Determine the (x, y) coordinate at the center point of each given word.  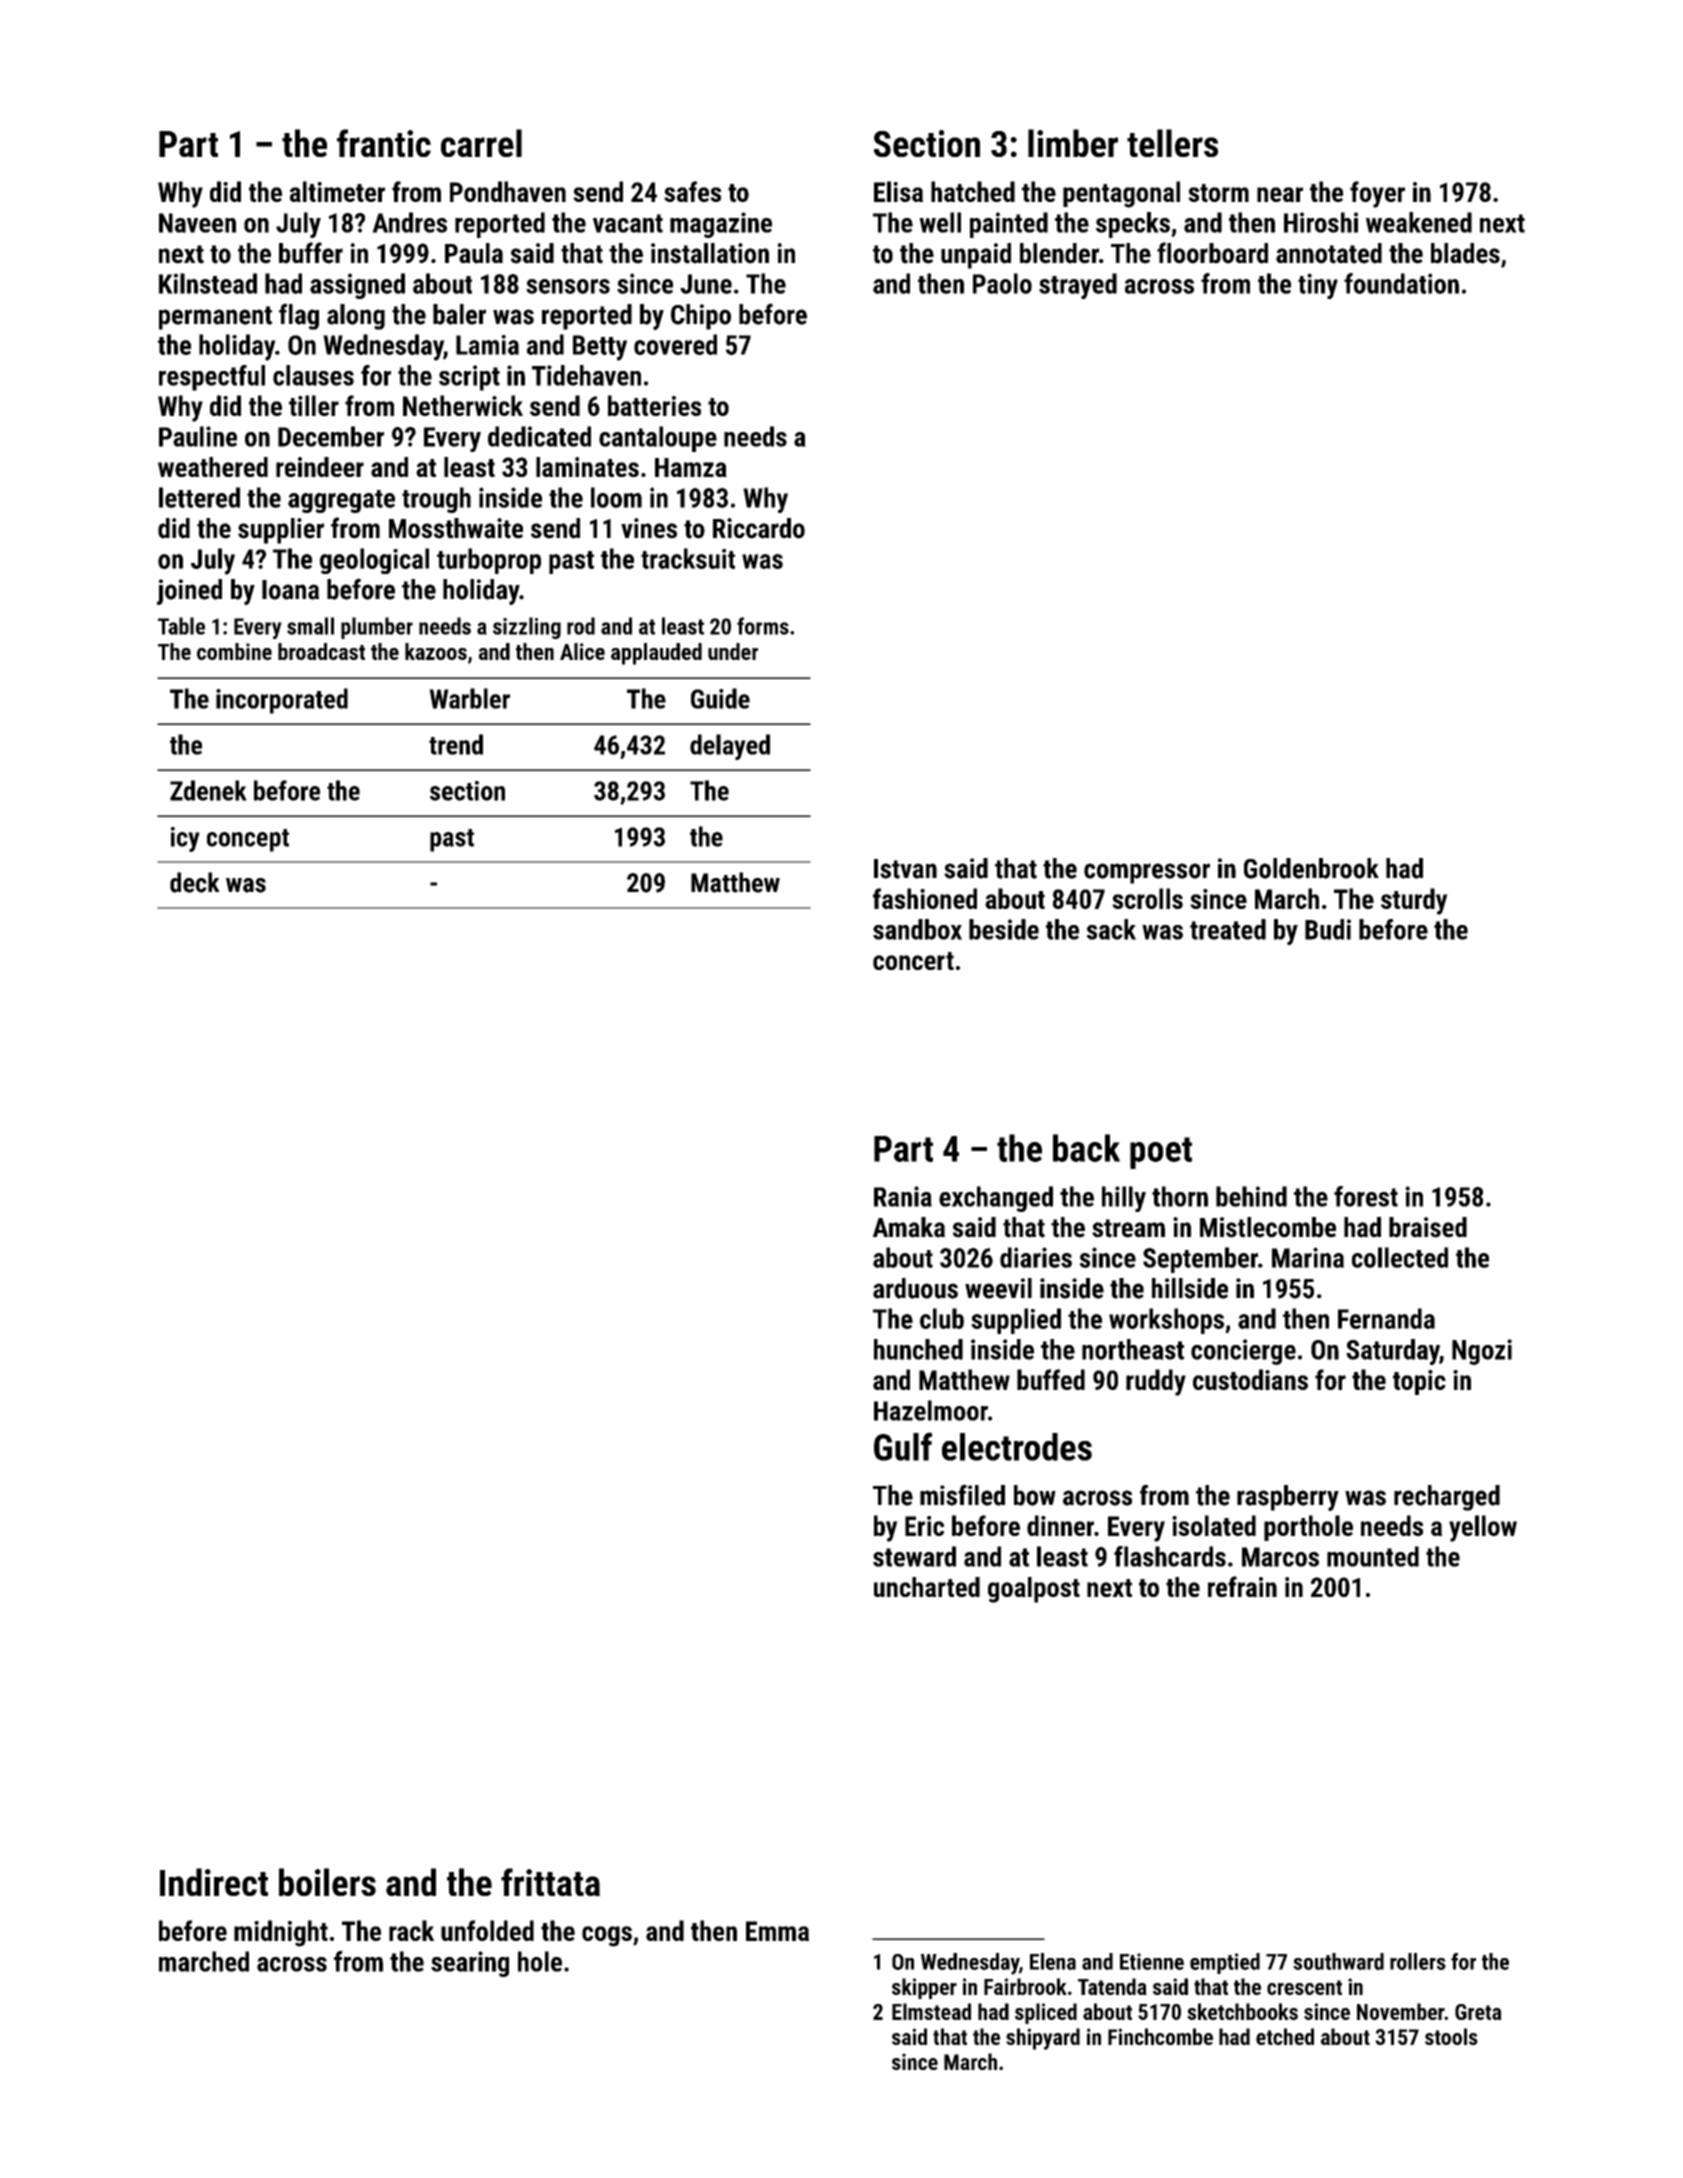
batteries (654, 405)
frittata (550, 1882)
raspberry (1288, 1498)
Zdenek (208, 790)
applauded (656, 654)
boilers (327, 1882)
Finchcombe (1160, 2036)
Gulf (903, 1446)
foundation (1401, 283)
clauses (313, 375)
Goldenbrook (1311, 868)
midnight (281, 1933)
